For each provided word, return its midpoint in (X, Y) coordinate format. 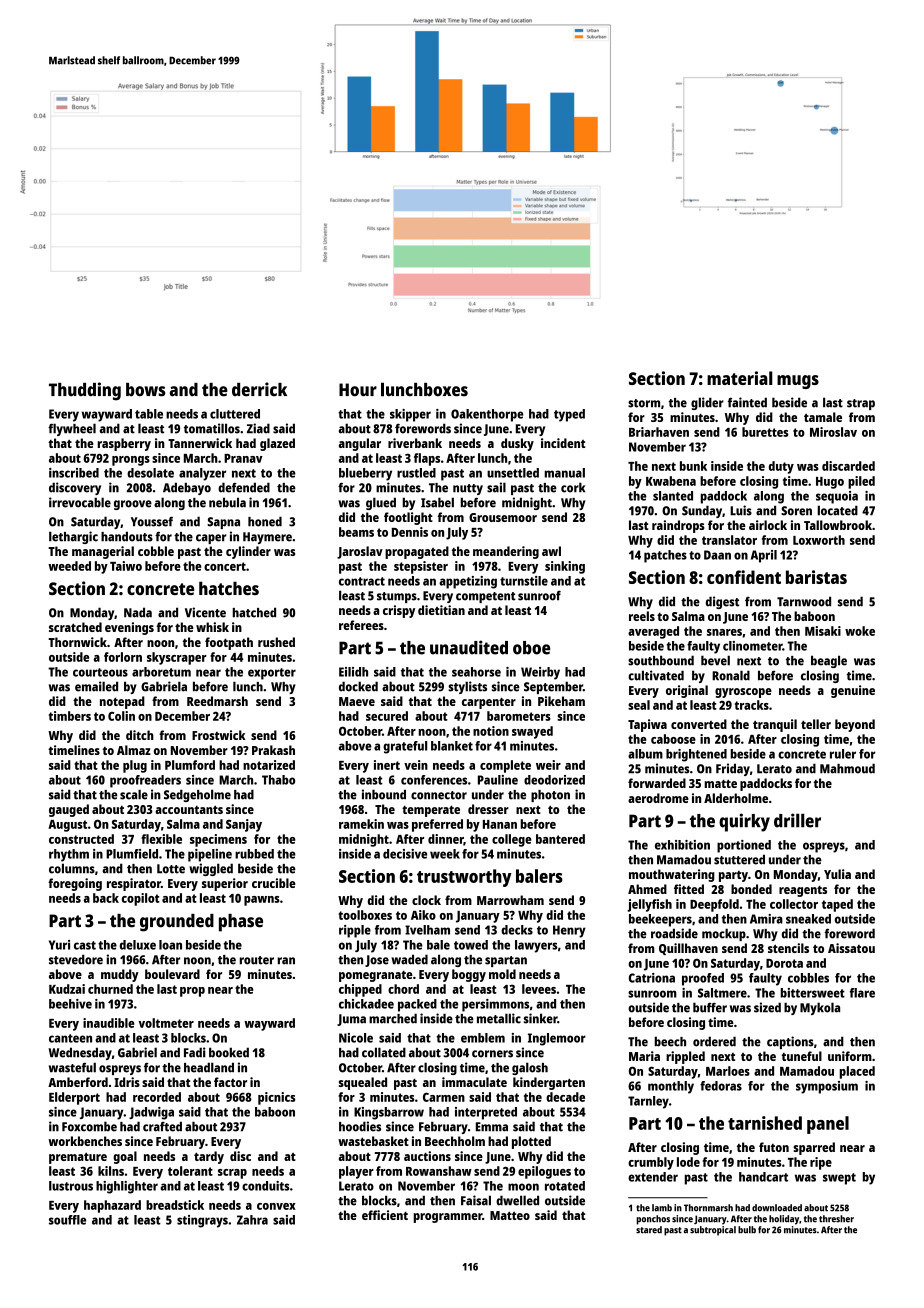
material (740, 378)
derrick (259, 389)
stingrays (202, 1221)
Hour (358, 390)
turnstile (524, 581)
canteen (70, 1038)
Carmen (444, 1097)
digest (722, 602)
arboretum (161, 672)
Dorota (784, 963)
